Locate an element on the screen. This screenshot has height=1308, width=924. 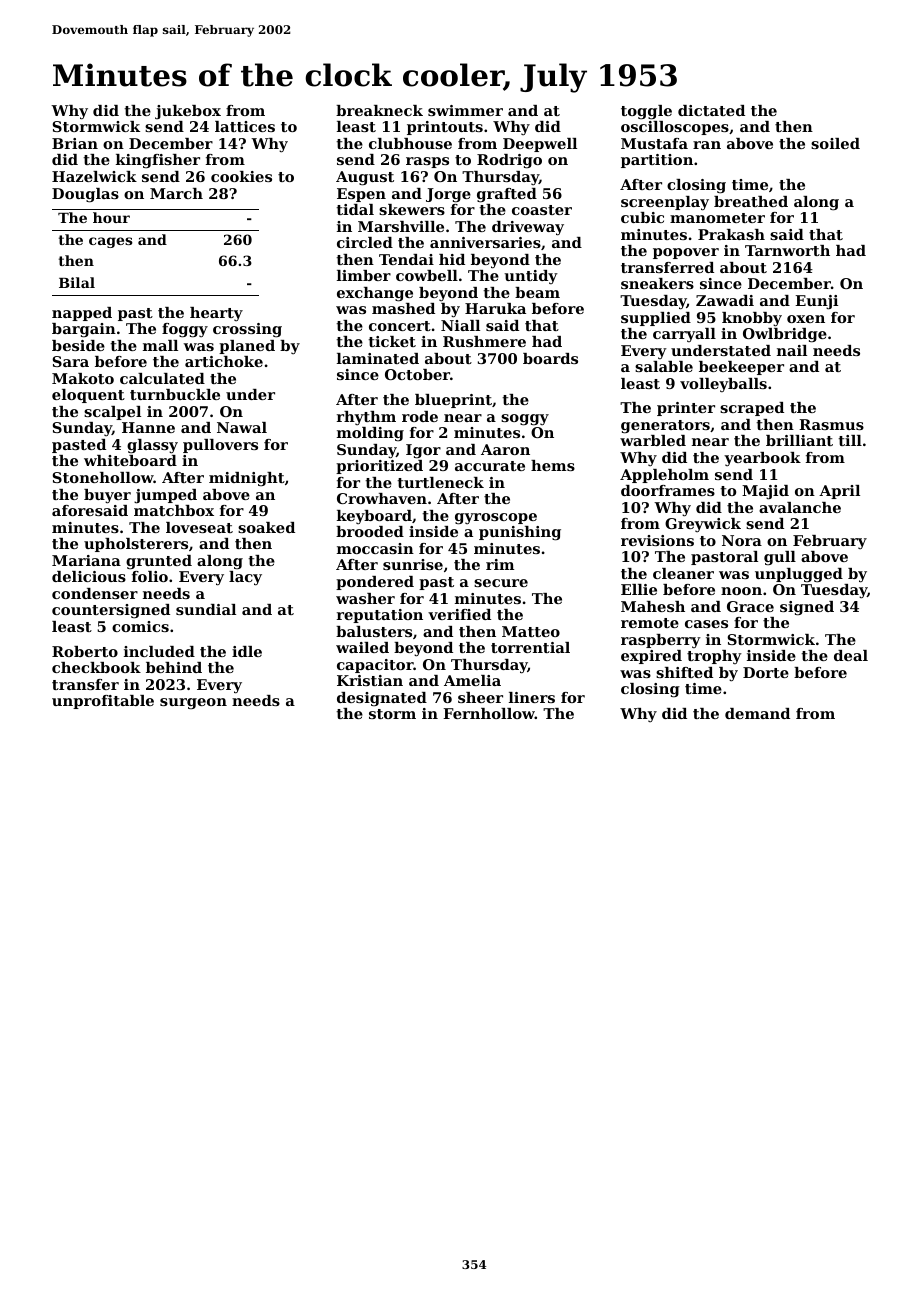
Majid is located at coordinates (765, 492).
